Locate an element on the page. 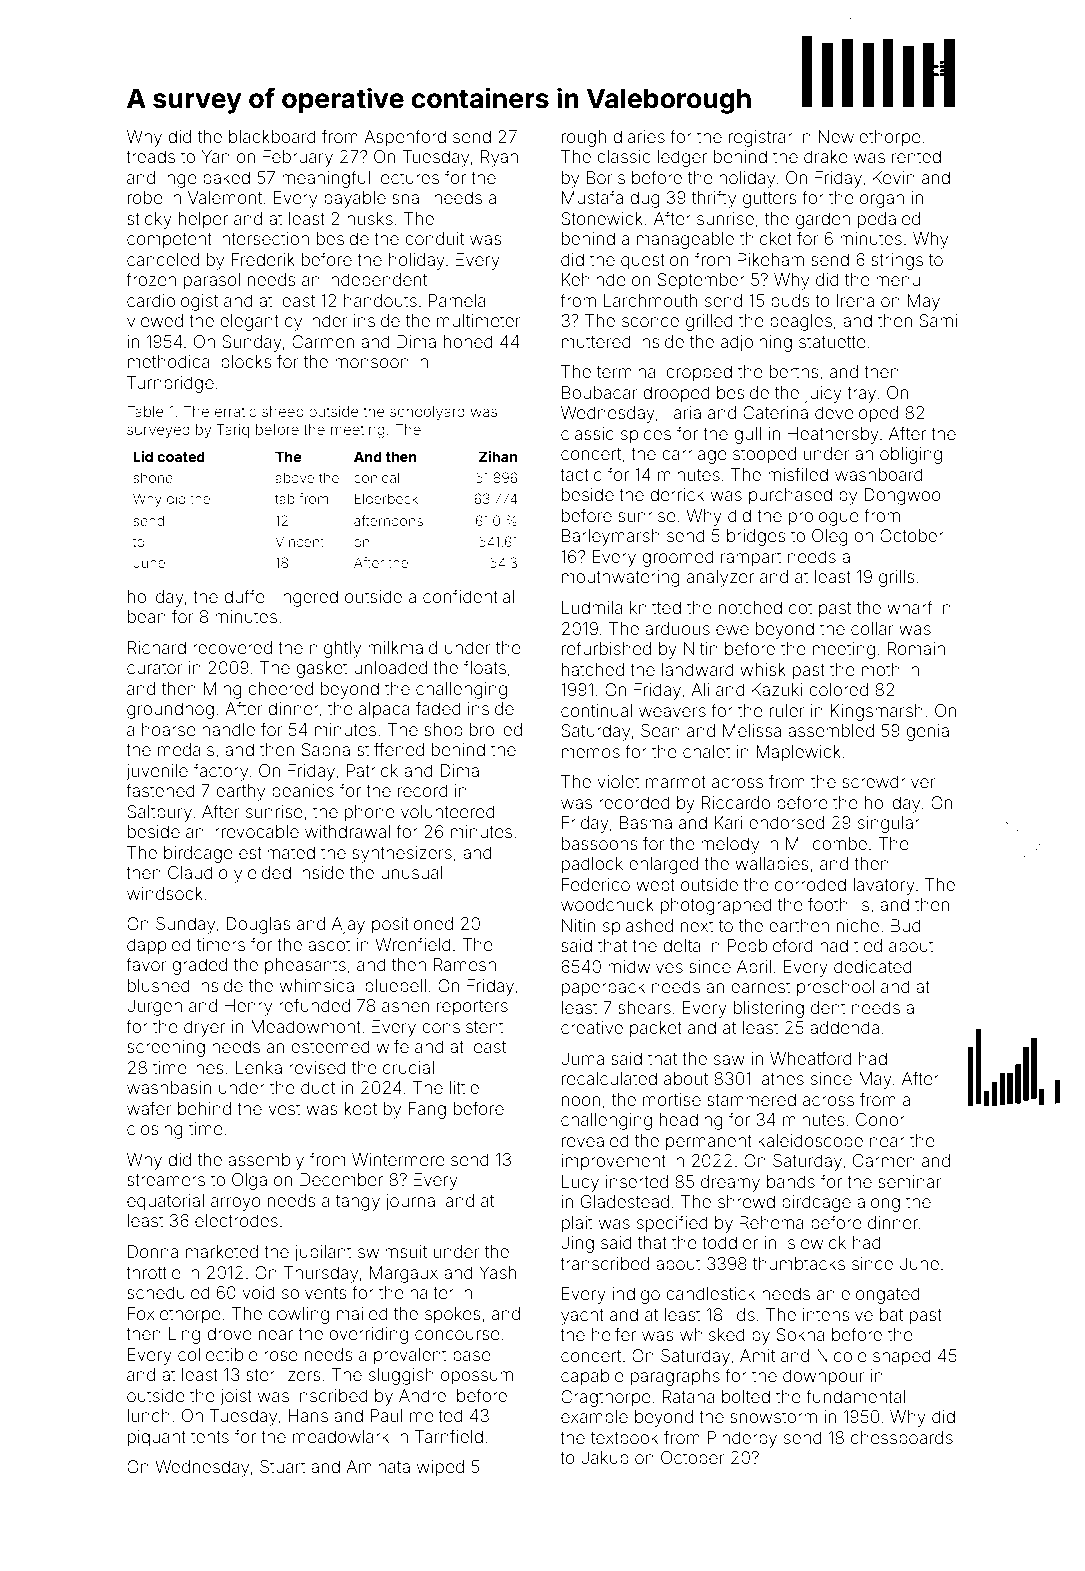 The height and width of the image is (1571, 1085). Oleg is located at coordinates (830, 537).
